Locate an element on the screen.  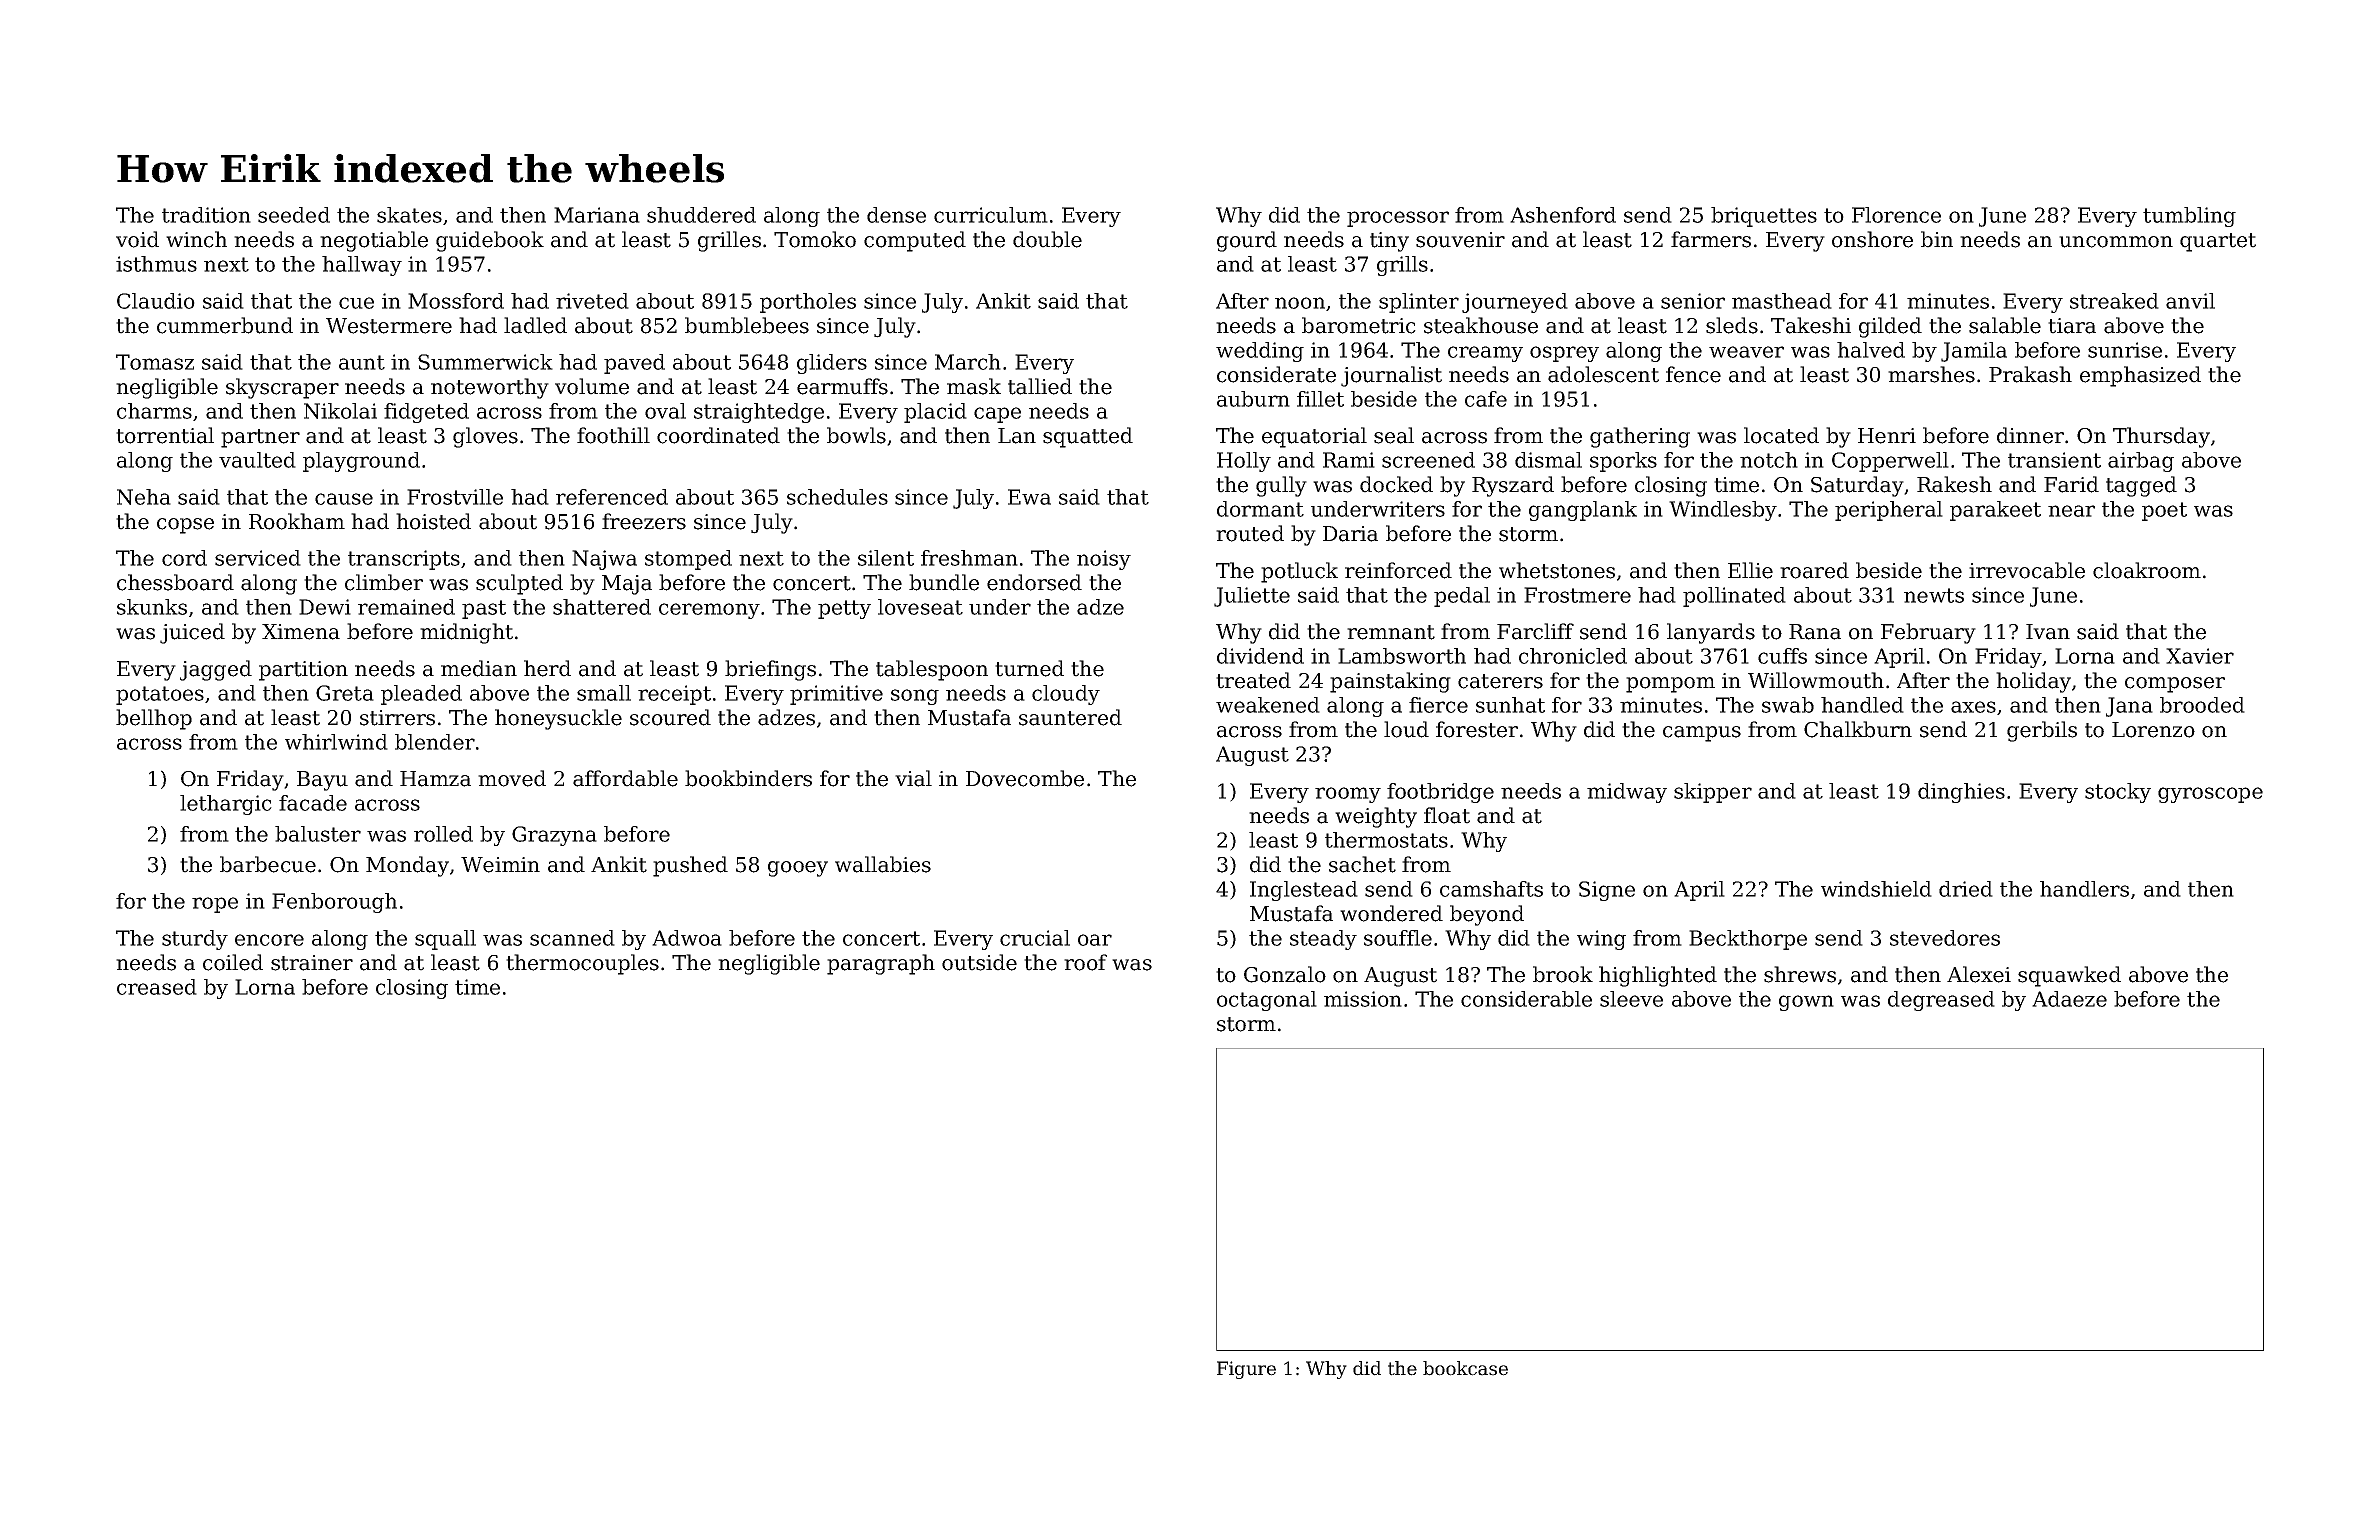
dividend is located at coordinates (1260, 656).
